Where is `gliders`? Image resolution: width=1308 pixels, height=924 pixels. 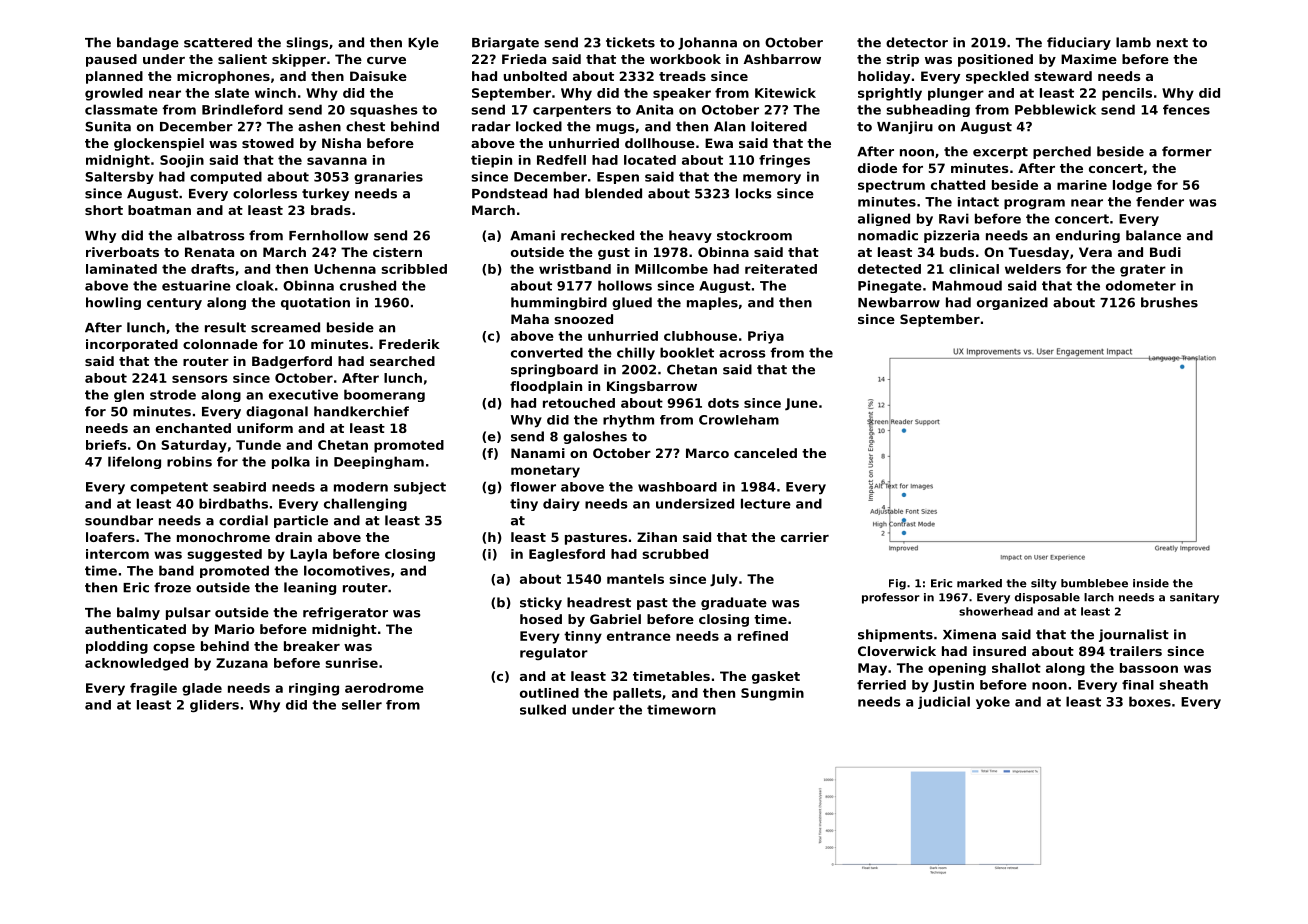
gliders is located at coordinates (214, 706).
